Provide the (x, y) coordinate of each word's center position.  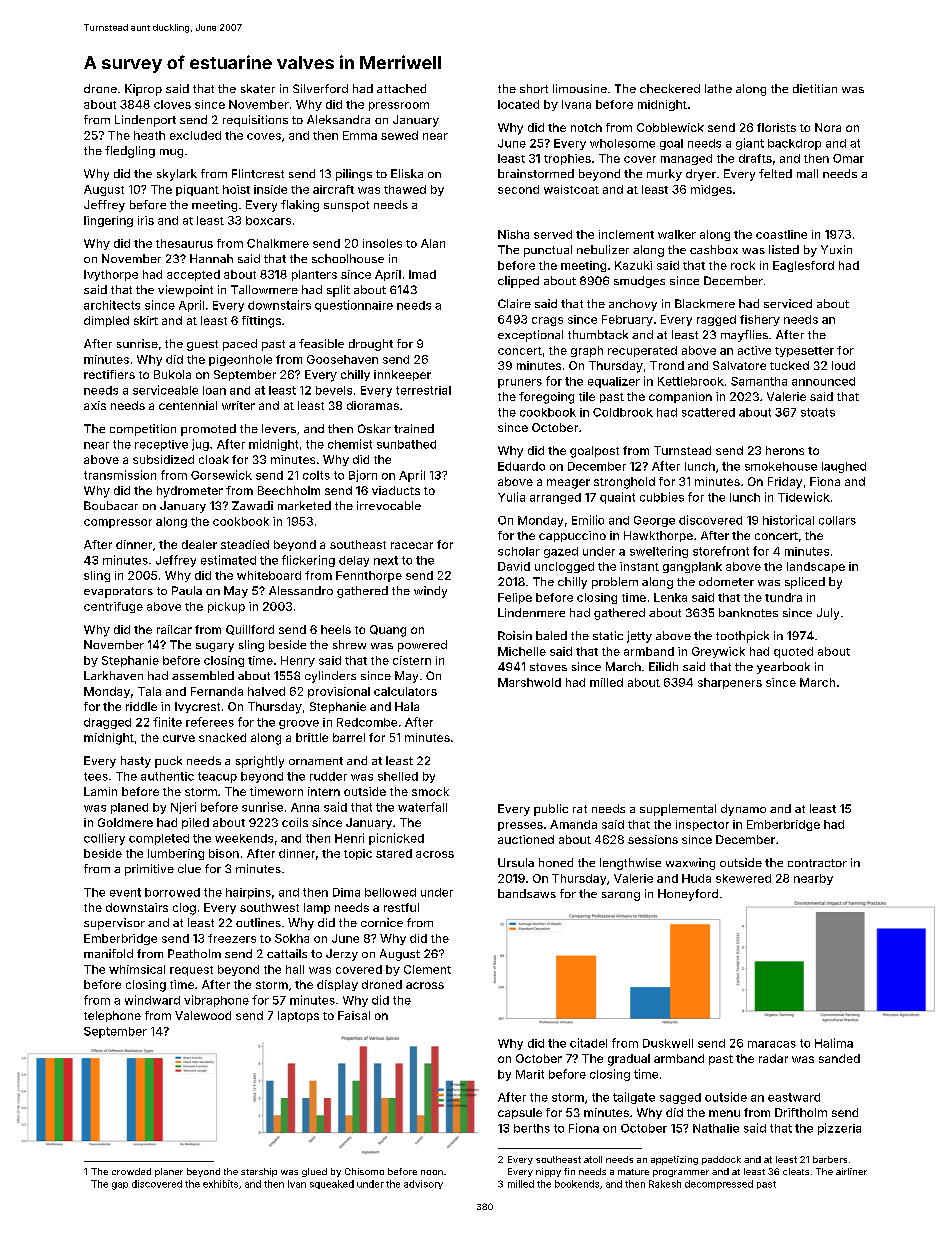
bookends (577, 1184)
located (518, 104)
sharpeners (730, 683)
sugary (215, 647)
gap (120, 1186)
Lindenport (145, 121)
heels (336, 629)
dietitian (815, 88)
